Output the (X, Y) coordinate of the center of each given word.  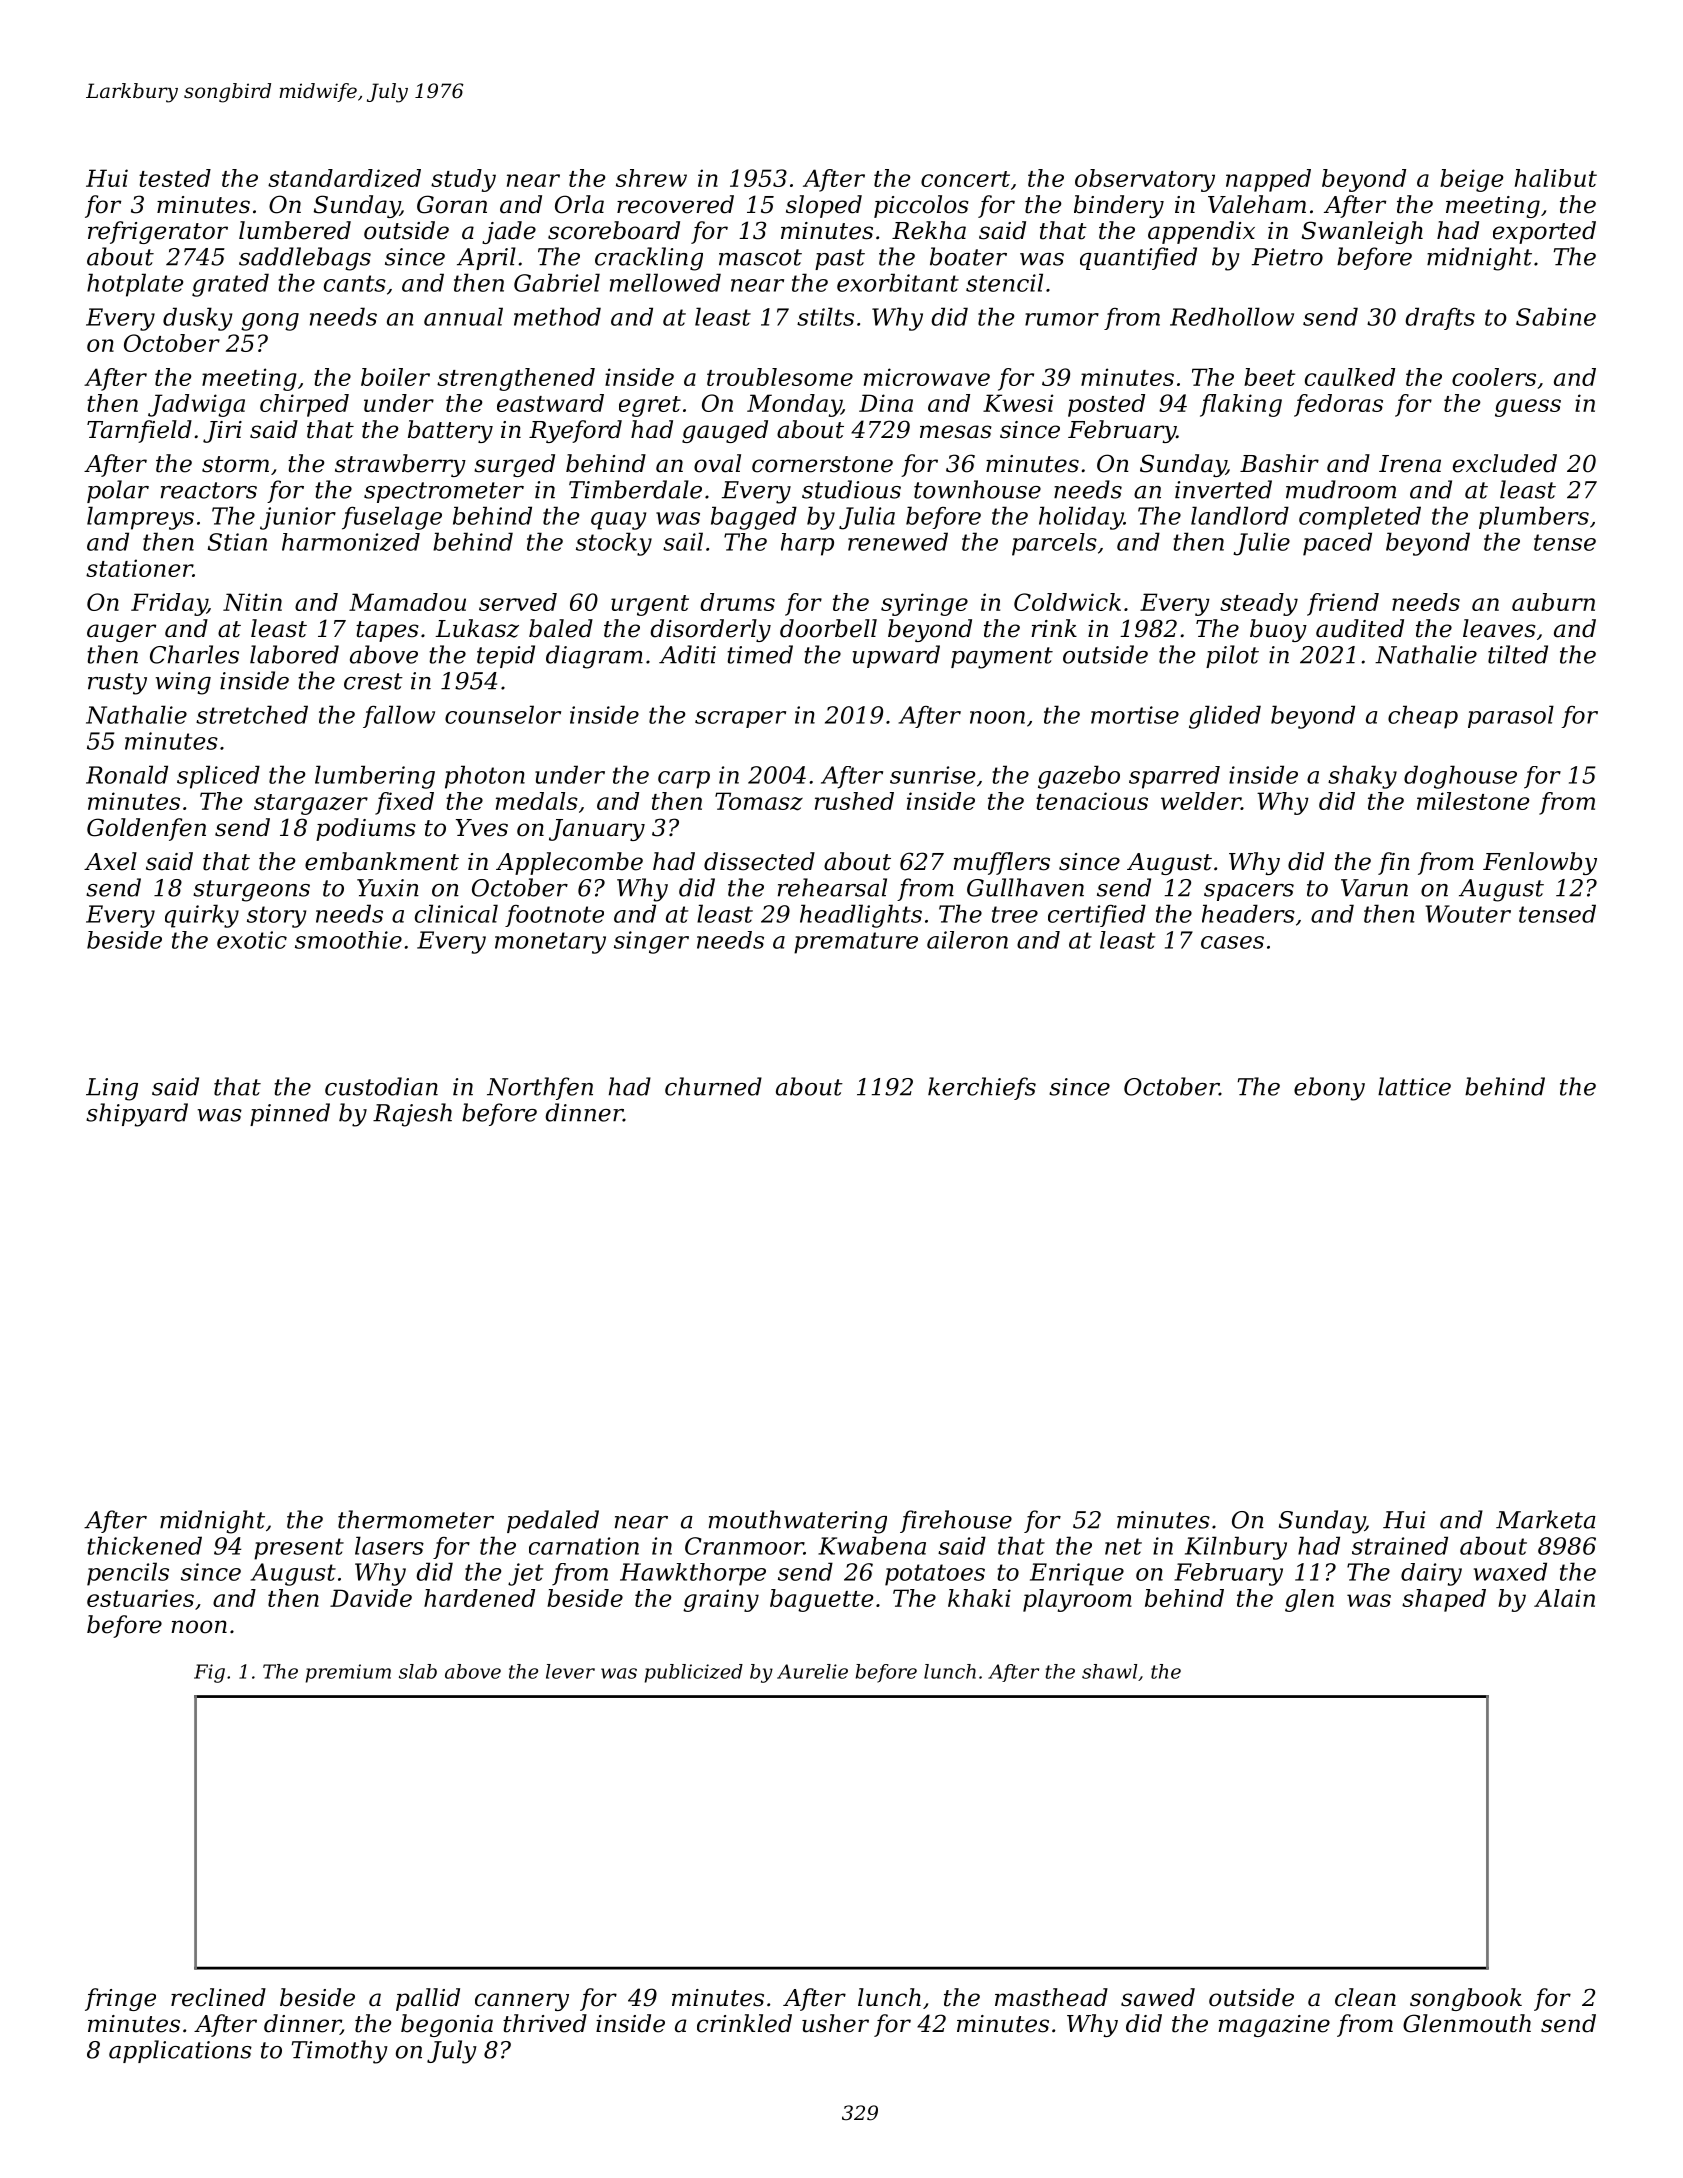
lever (570, 1671)
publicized (694, 1673)
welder (1201, 801)
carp (684, 780)
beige (1472, 180)
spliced (218, 777)
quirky (202, 916)
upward (896, 656)
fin (1394, 863)
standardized (344, 178)
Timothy (339, 2052)
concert (965, 179)
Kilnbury (1236, 1548)
